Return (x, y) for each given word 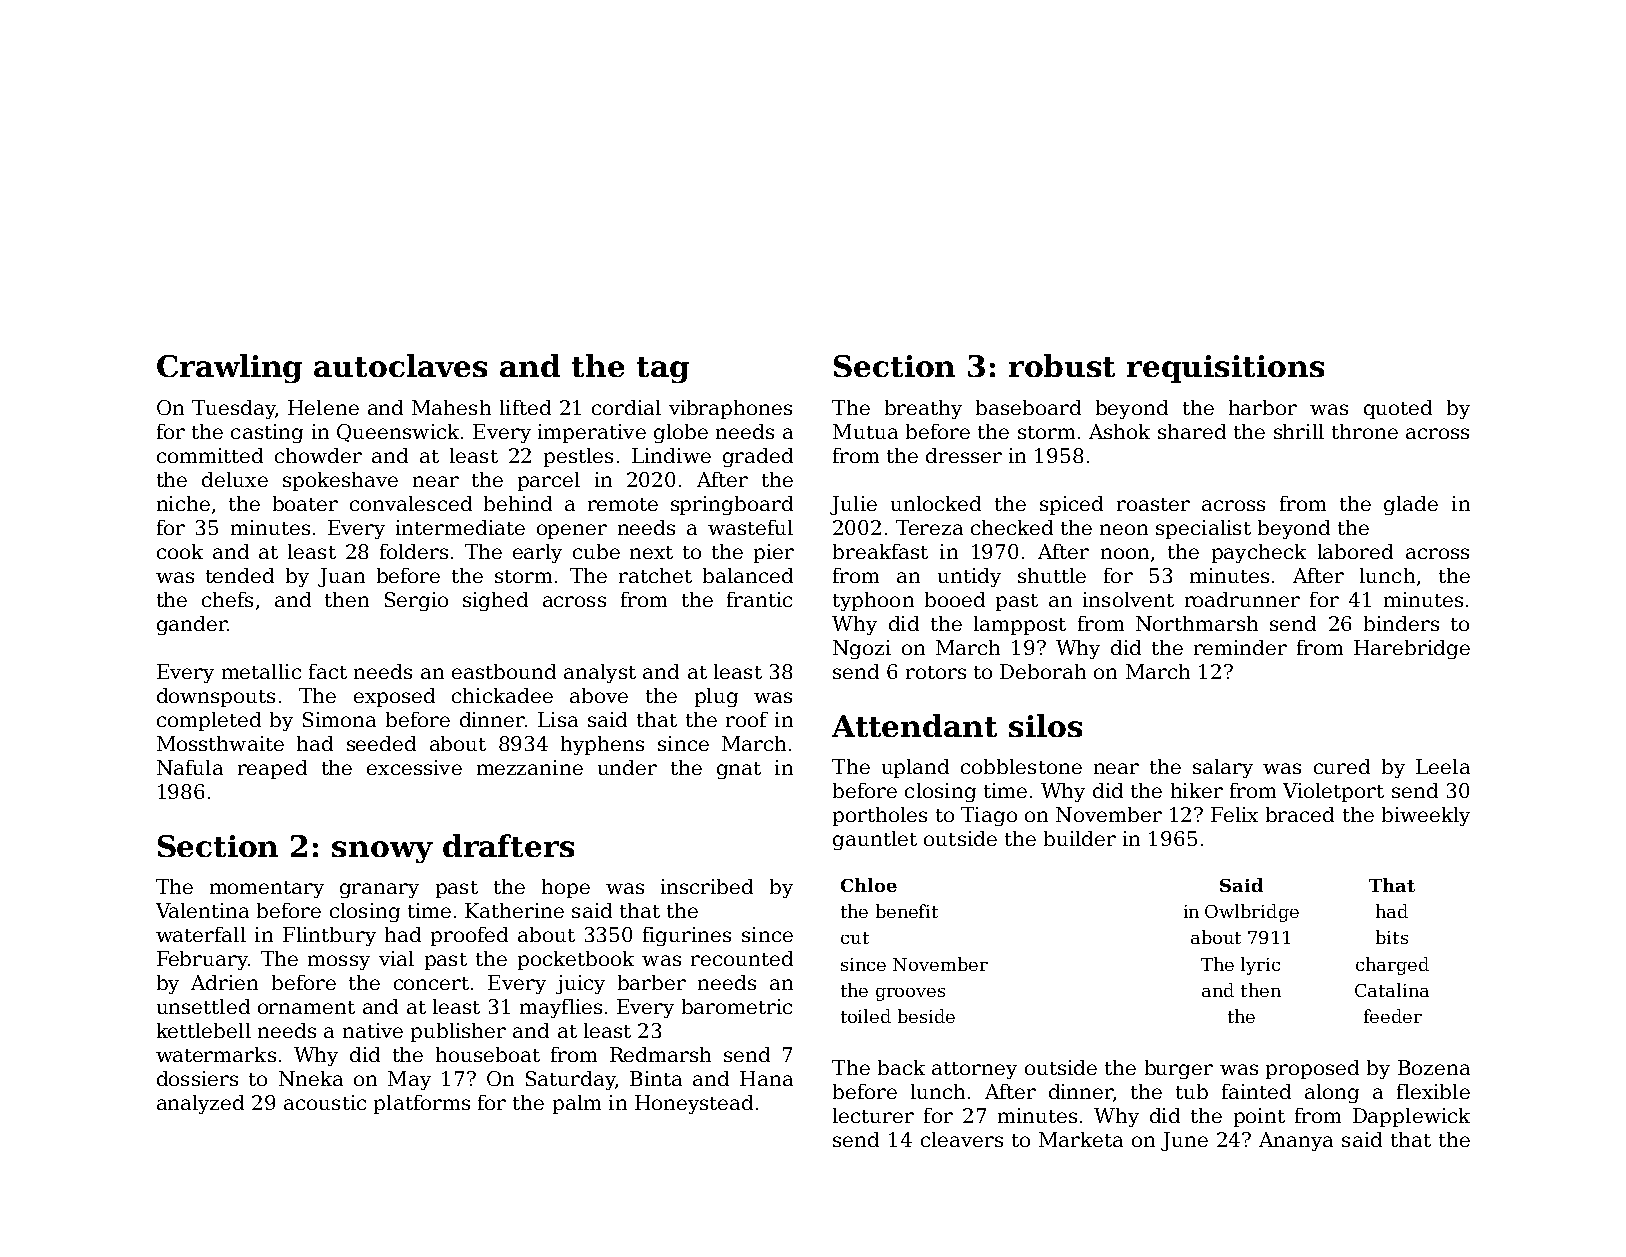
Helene (323, 407)
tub (1192, 1091)
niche (183, 503)
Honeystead (694, 1104)
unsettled (203, 1006)
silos (1045, 725)
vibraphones (730, 409)
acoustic (325, 1102)
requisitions (1225, 369)
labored (1355, 551)
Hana (766, 1078)
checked (1012, 527)
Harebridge (1412, 649)
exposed (394, 697)
